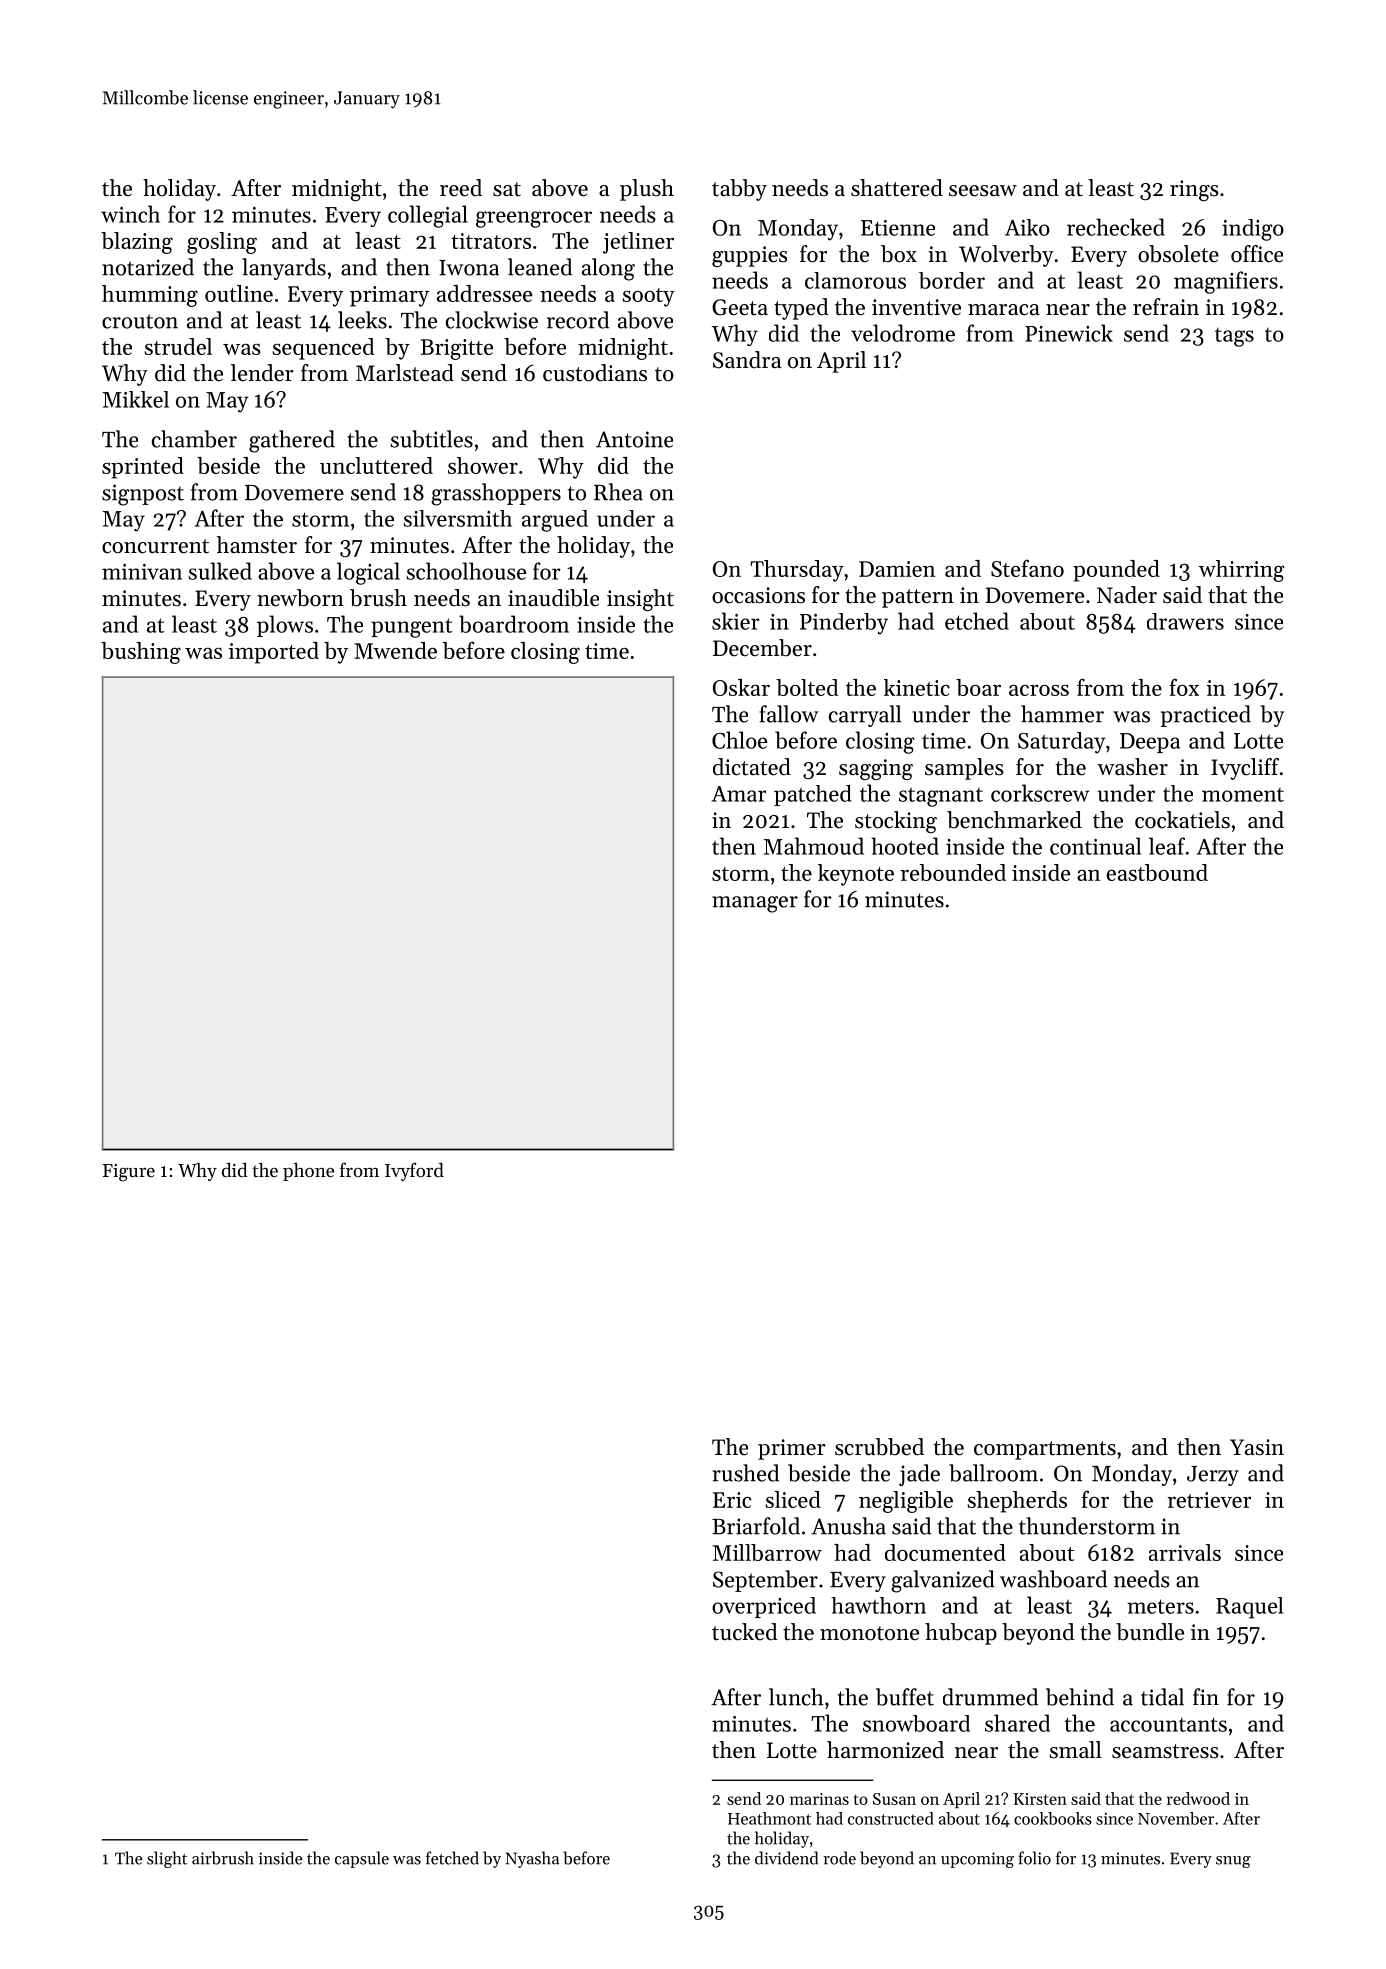 Image resolution: width=1386 pixels, height=1969 pixels. Describe the element at coordinates (532, 1859) in the screenshot. I see `Nyasha` at that location.
